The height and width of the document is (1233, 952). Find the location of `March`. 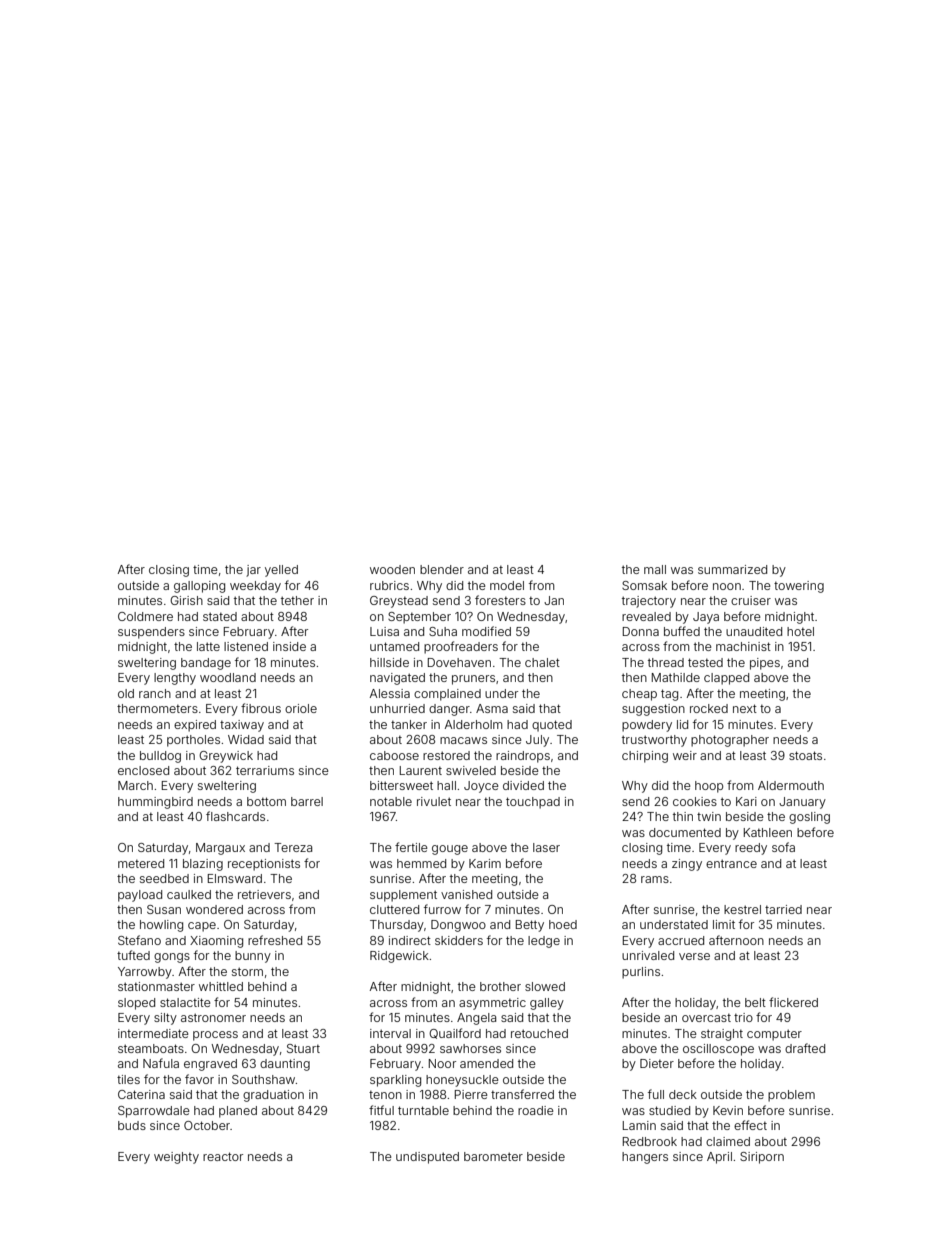

March is located at coordinates (135, 785).
